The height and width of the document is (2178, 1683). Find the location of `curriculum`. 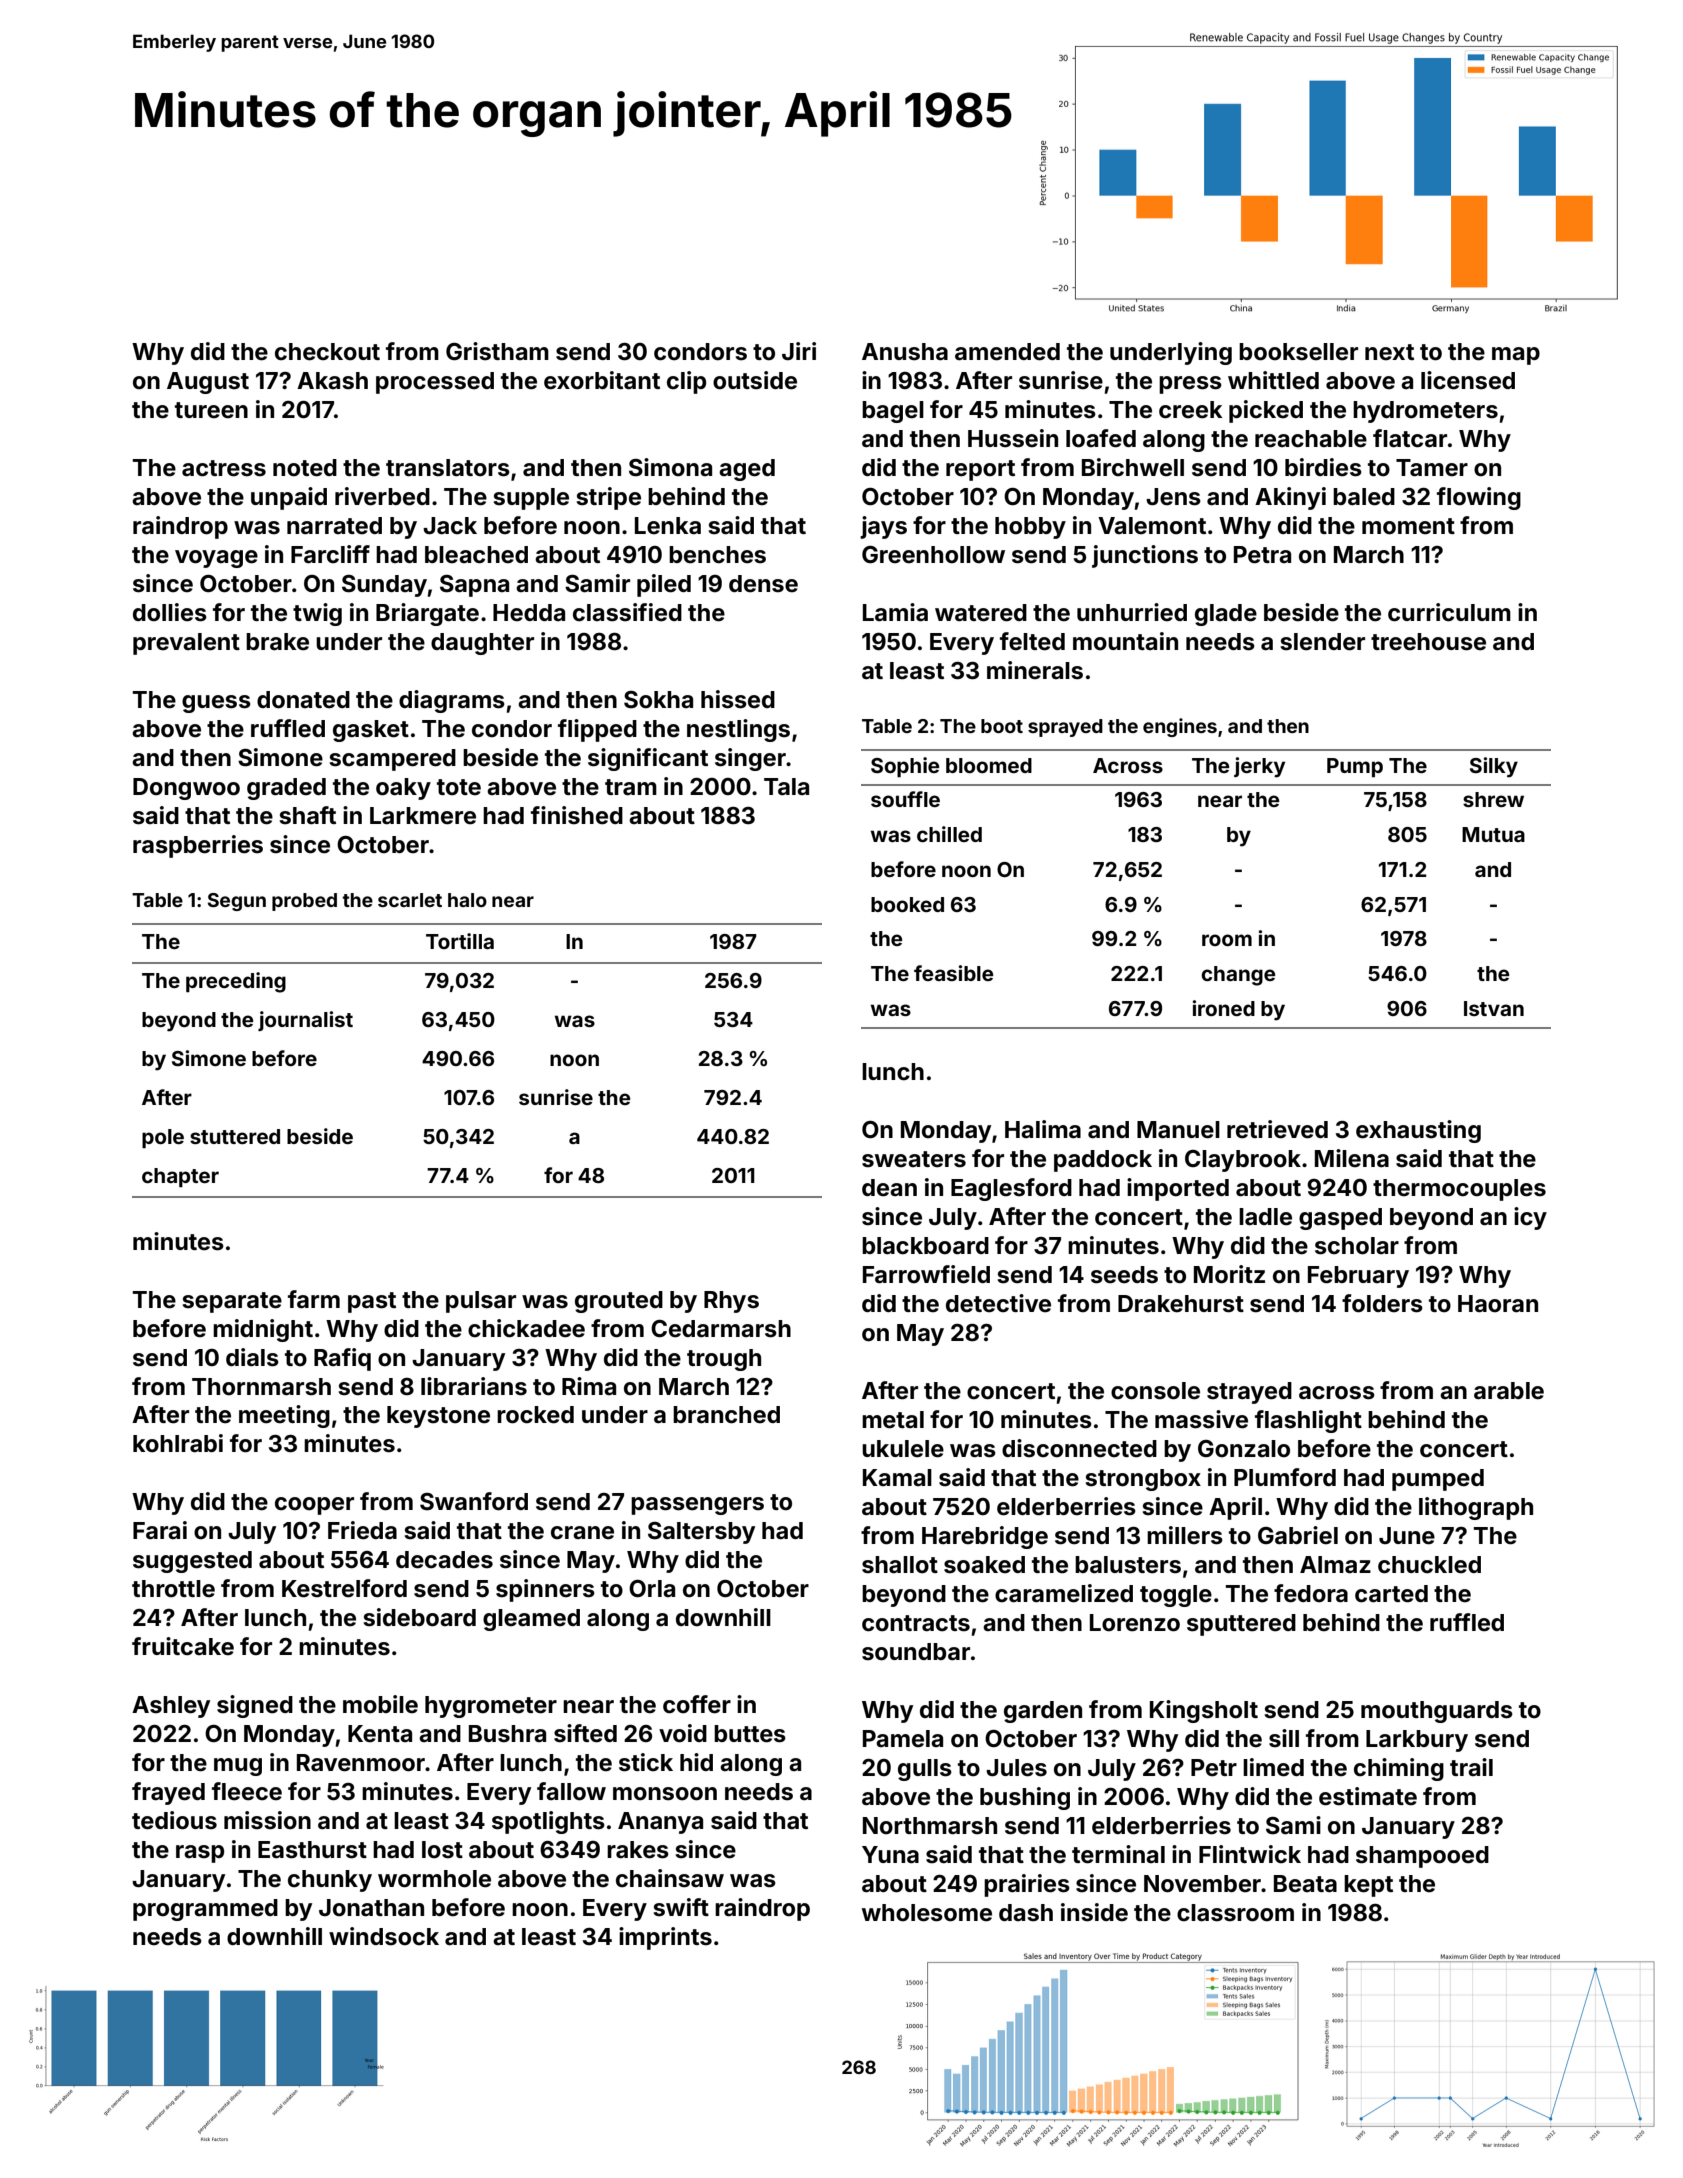

curriculum is located at coordinates (1449, 612).
